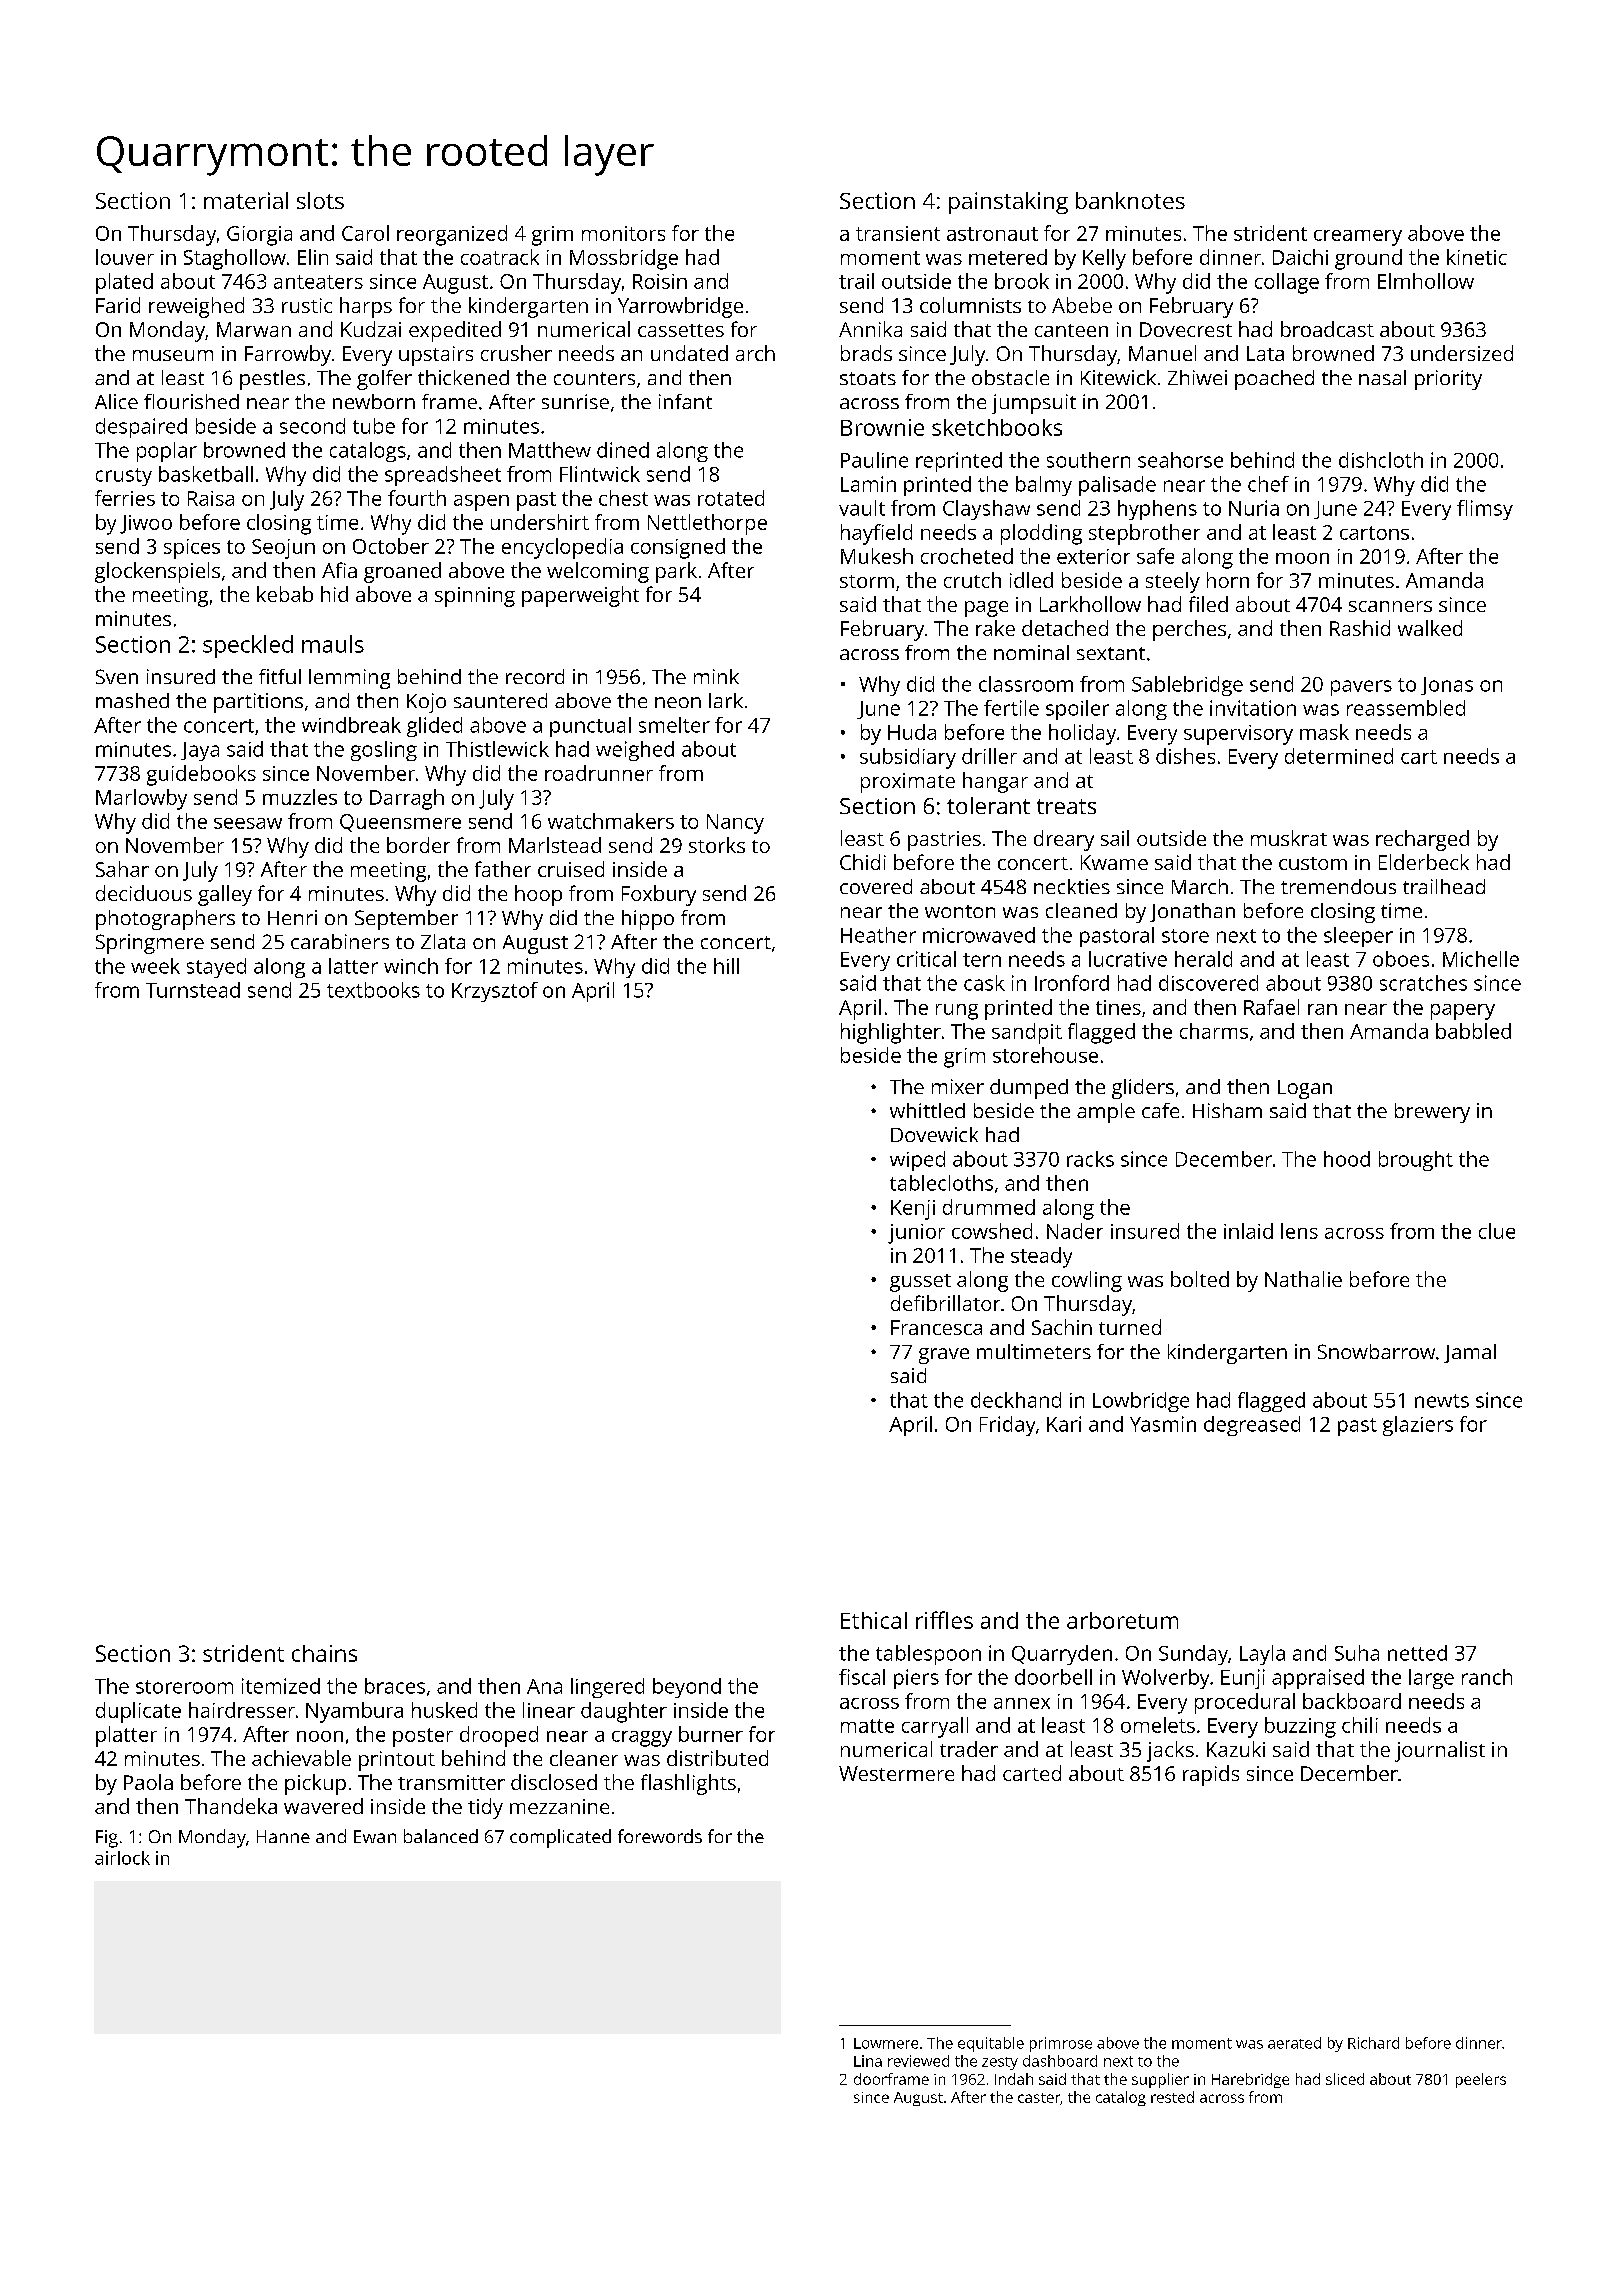  Describe the element at coordinates (324, 1653) in the document. I see `chains` at that location.
